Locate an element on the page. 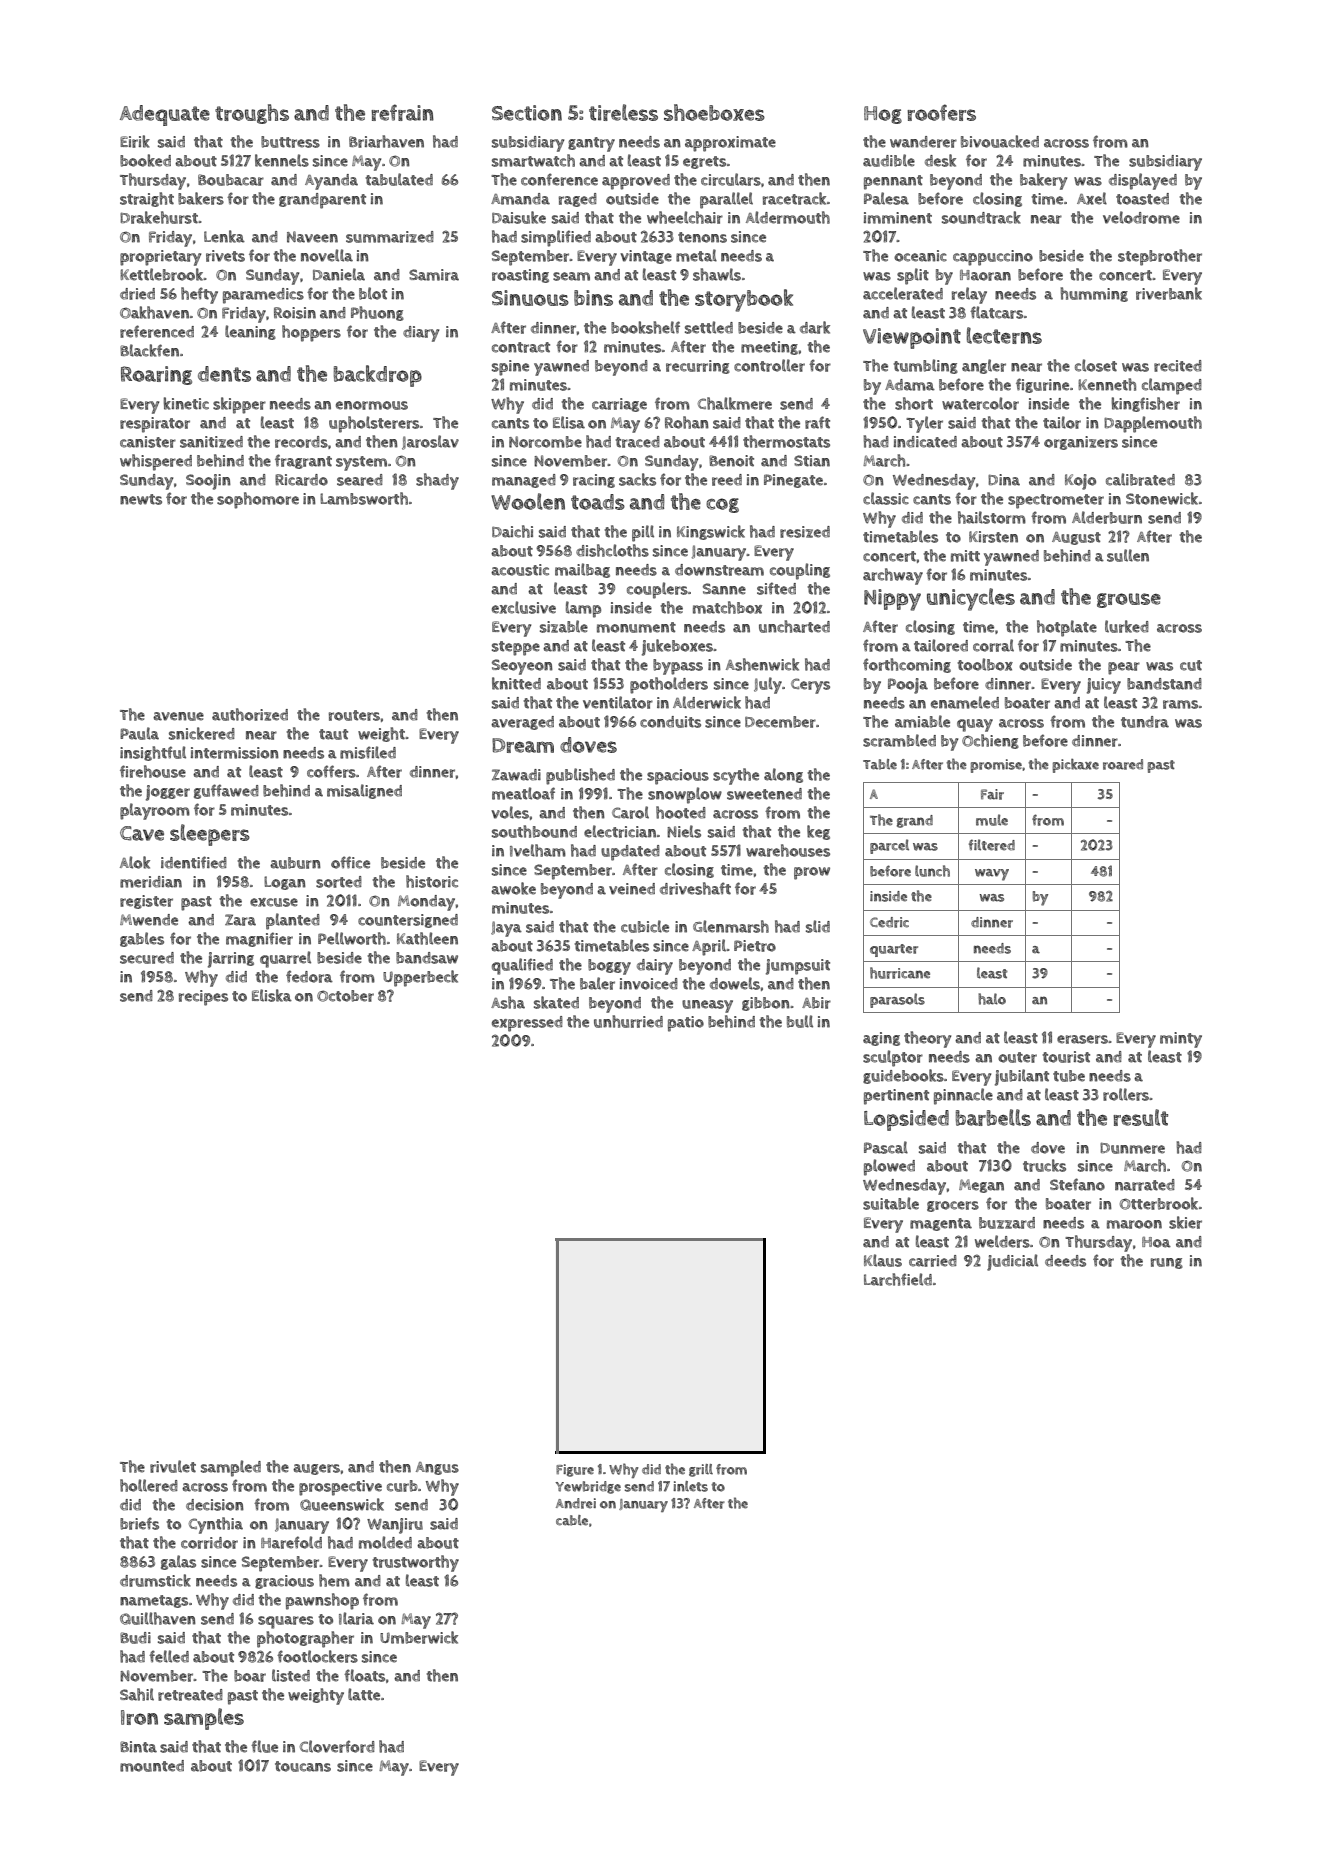 Image resolution: width=1322 pixels, height=1869 pixels. rivulet is located at coordinates (173, 1466).
